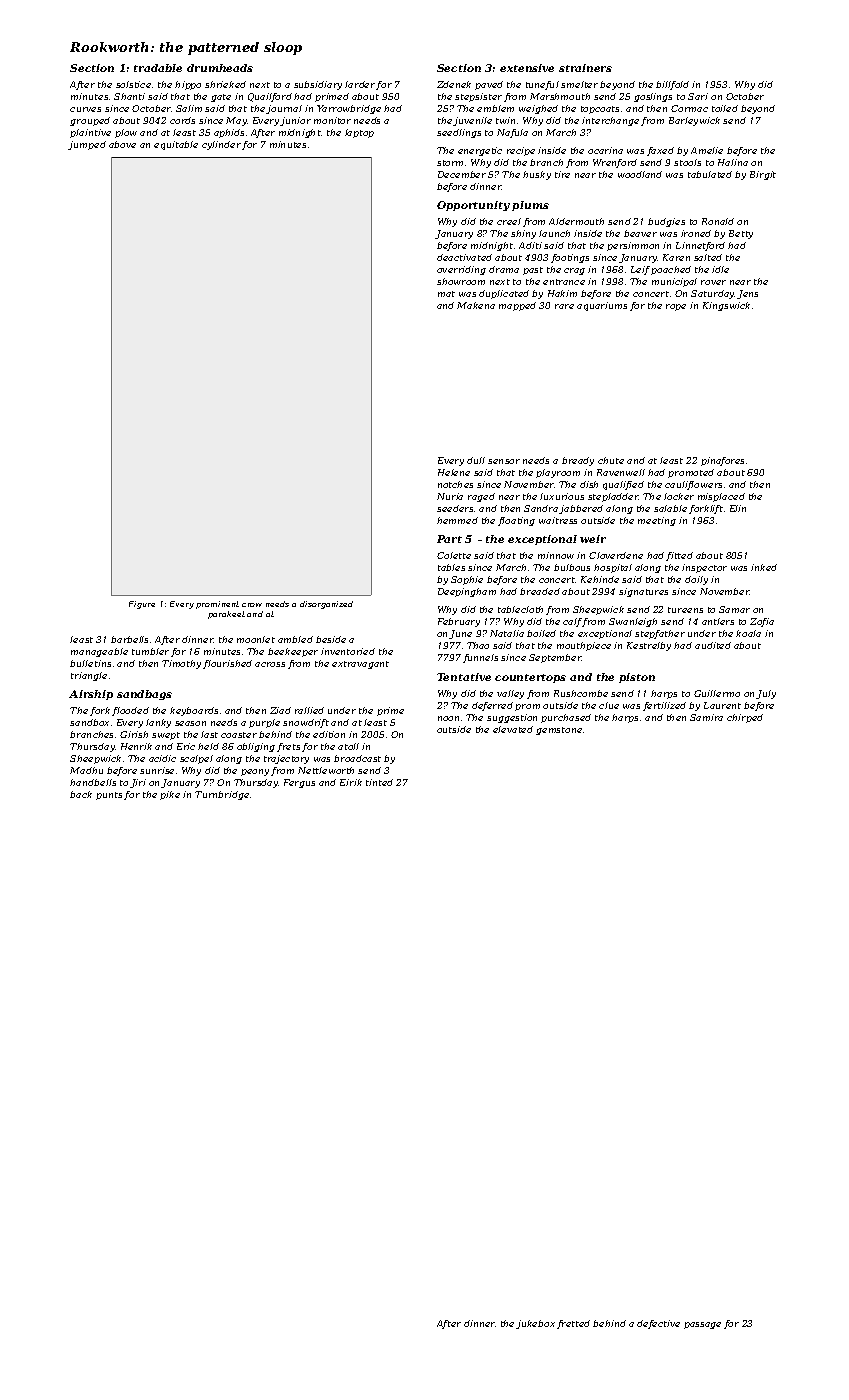 The image size is (849, 1400). Describe the element at coordinates (559, 731) in the screenshot. I see `gemstone` at that location.
